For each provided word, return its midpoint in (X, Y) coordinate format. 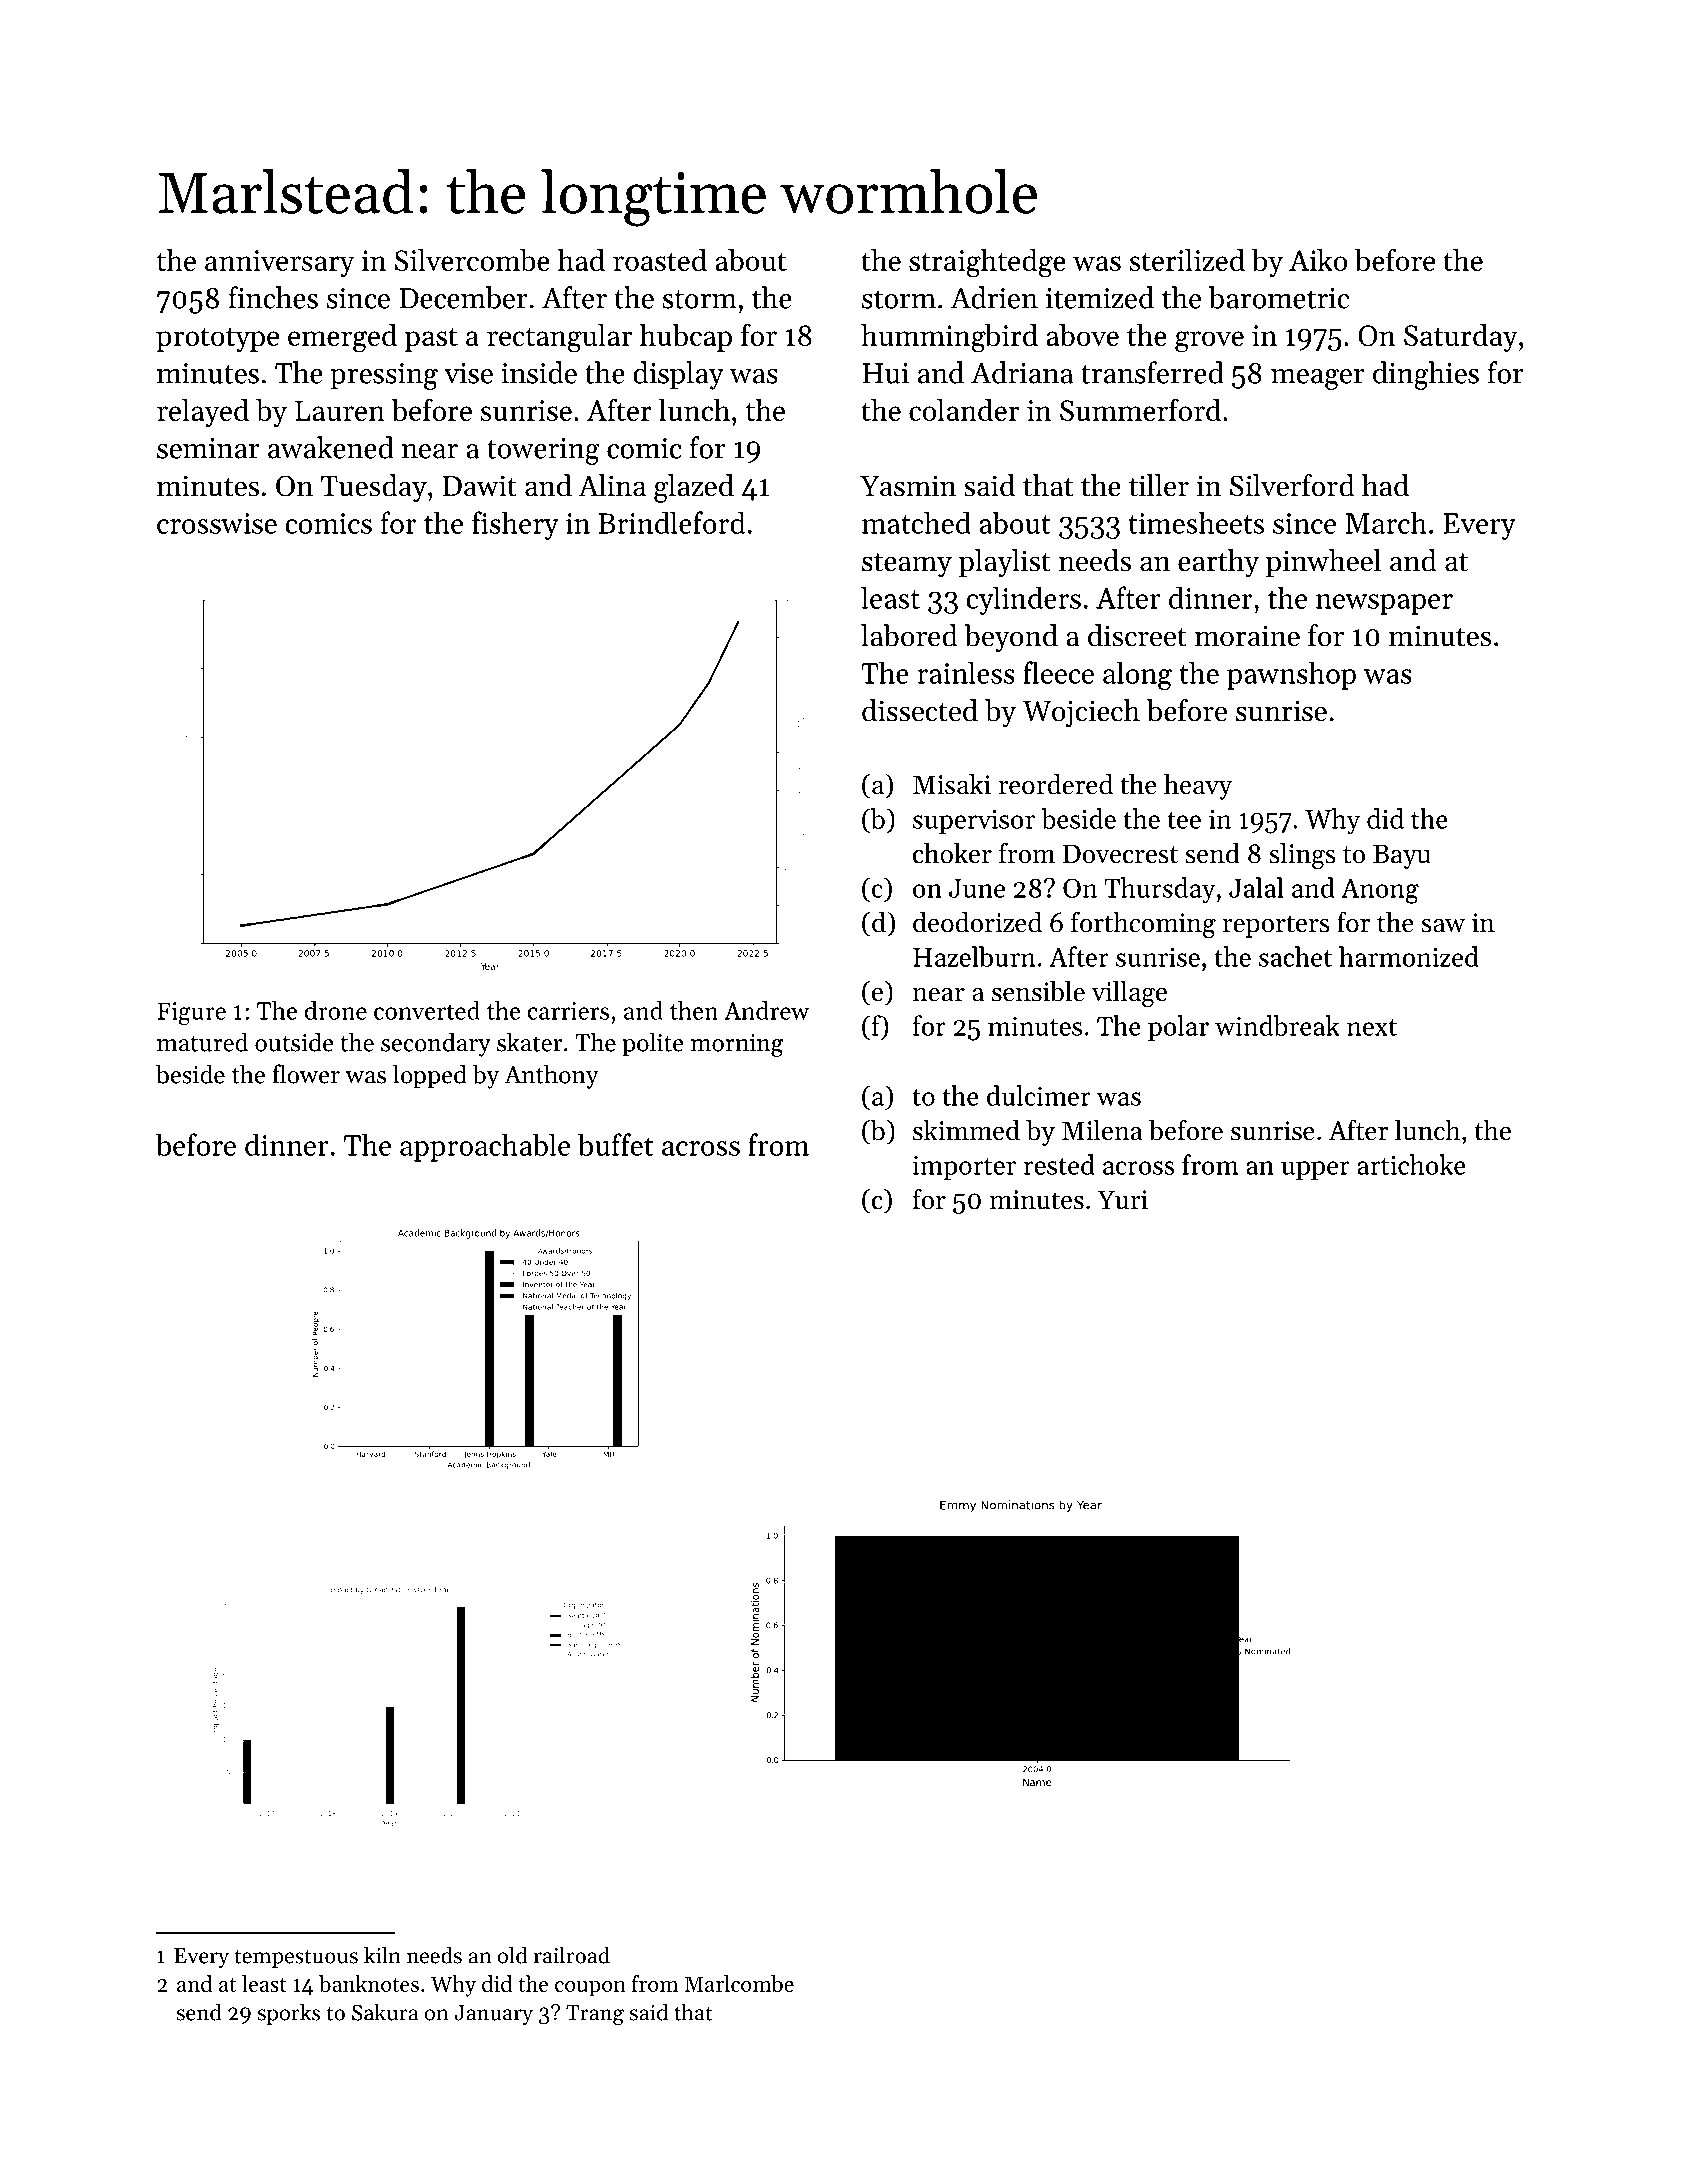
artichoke (1411, 1164)
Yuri (1122, 1200)
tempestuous (296, 1958)
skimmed (966, 1130)
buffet (615, 1144)
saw (1443, 926)
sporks (289, 2014)
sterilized (1187, 260)
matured (202, 1042)
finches (273, 297)
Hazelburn (974, 956)
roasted (660, 260)
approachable (485, 1147)
